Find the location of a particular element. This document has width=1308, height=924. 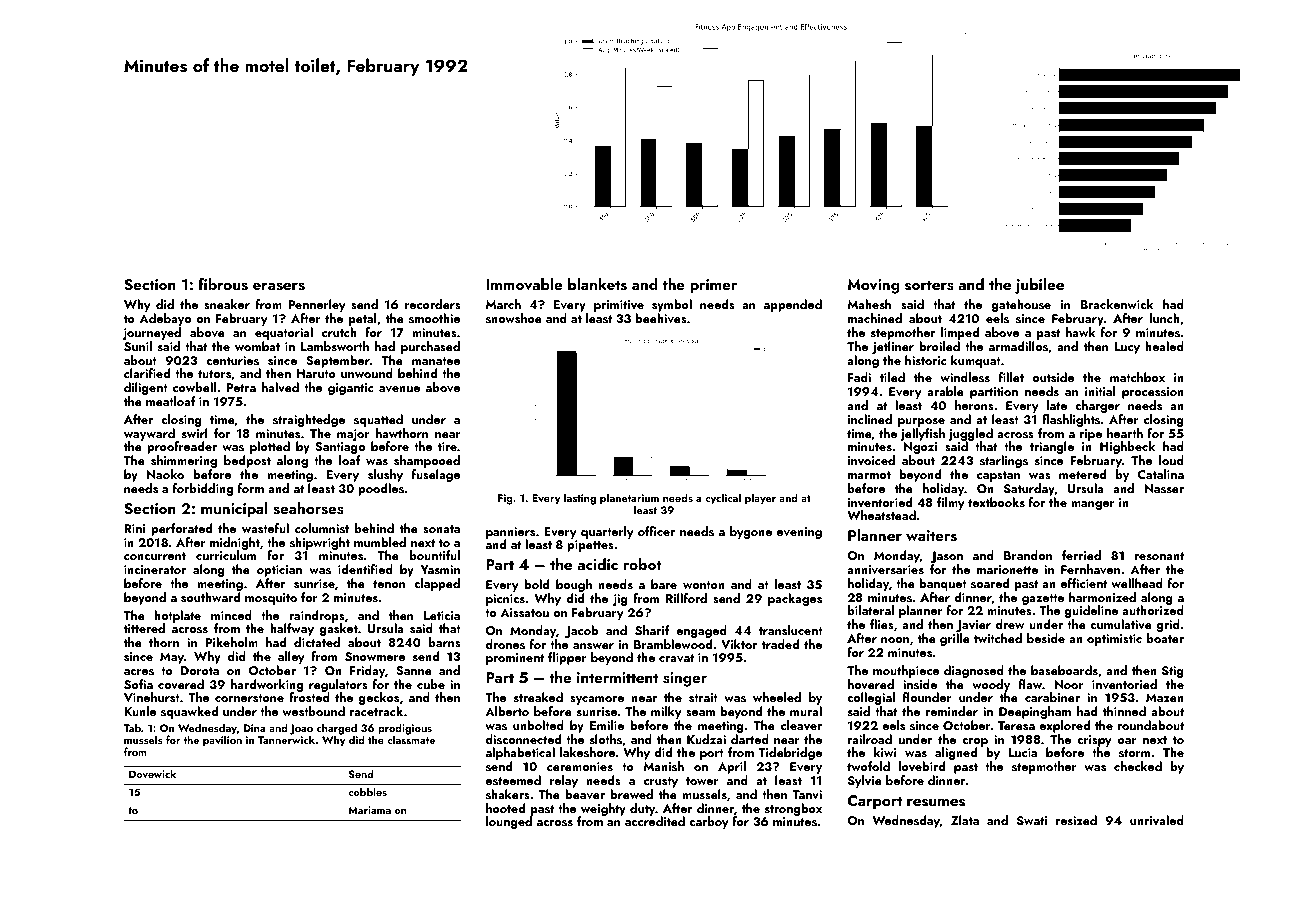

snowshoe is located at coordinates (514, 318).
